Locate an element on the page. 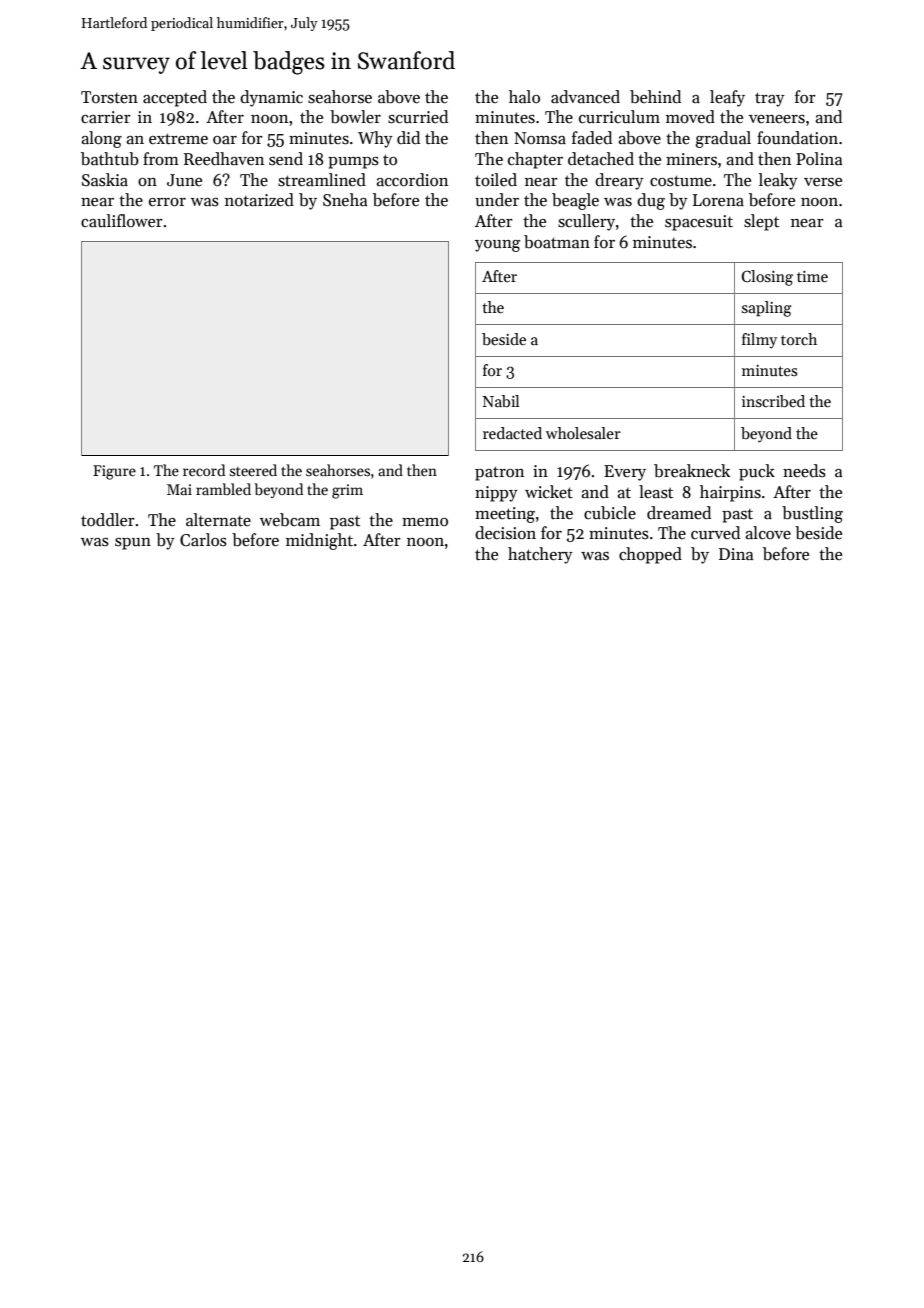 Image resolution: width=924 pixels, height=1308 pixels. cauliflower is located at coordinates (122, 220).
